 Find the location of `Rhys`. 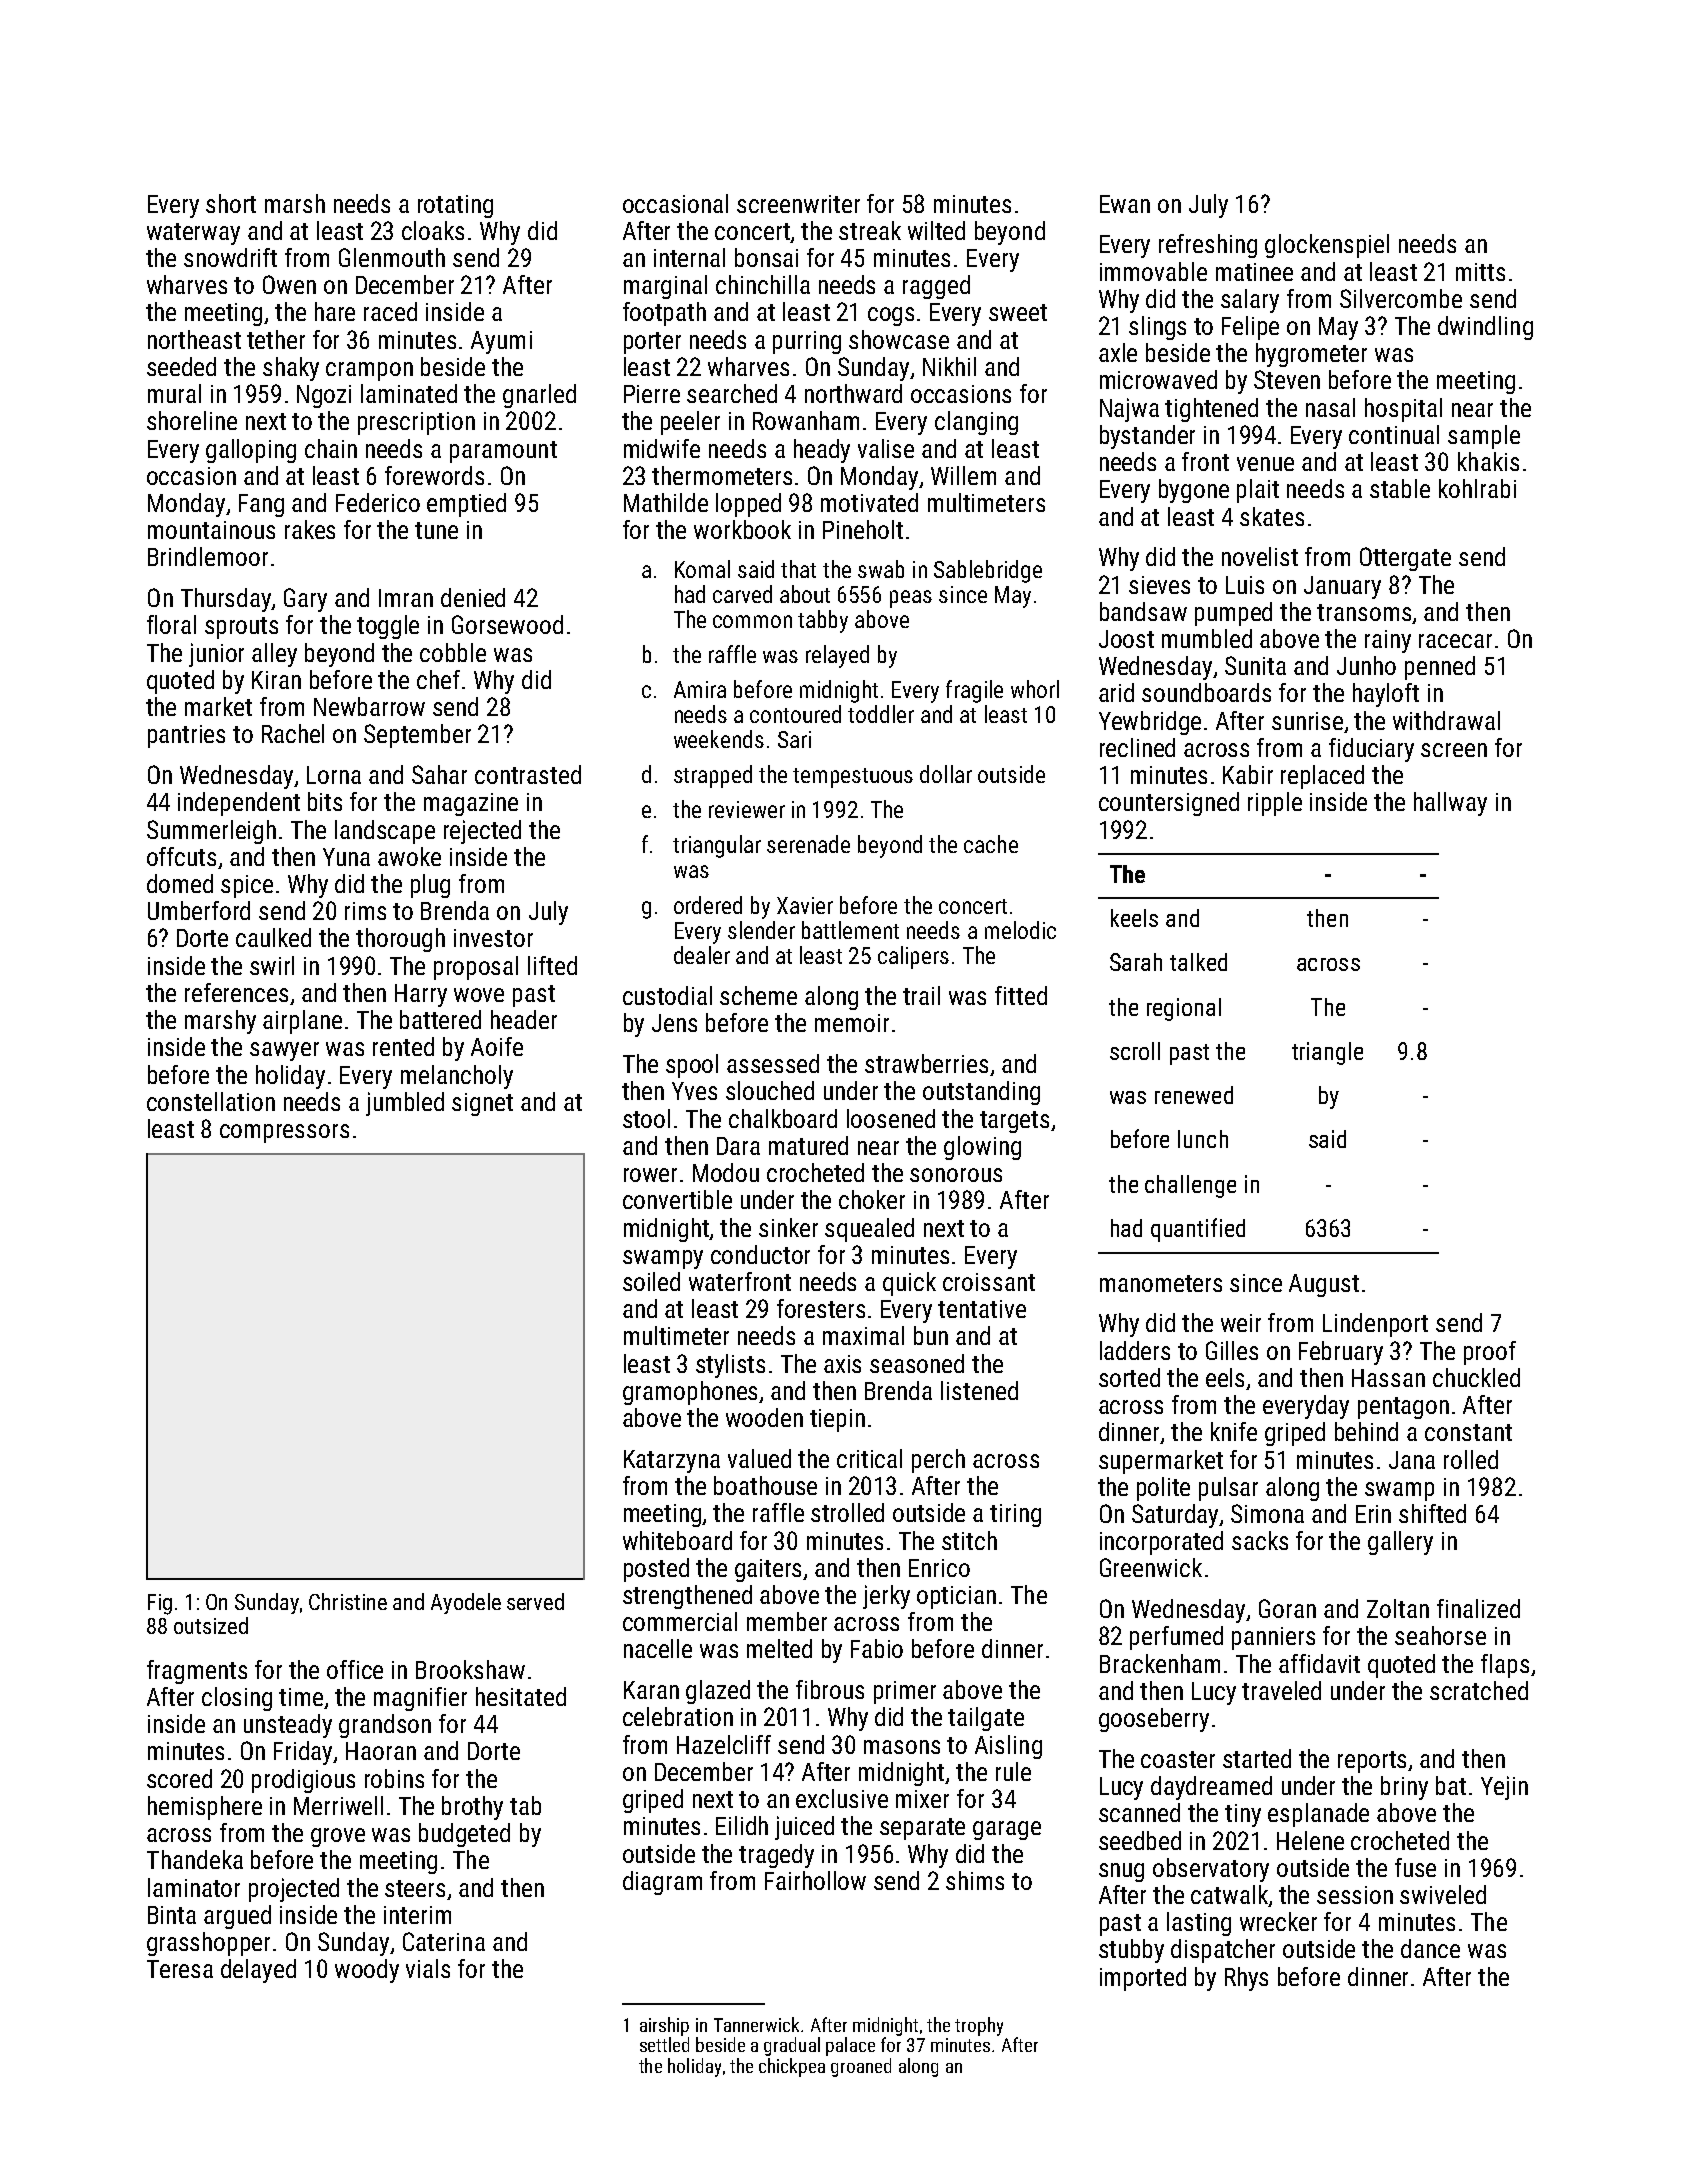

Rhys is located at coordinates (1246, 1979).
